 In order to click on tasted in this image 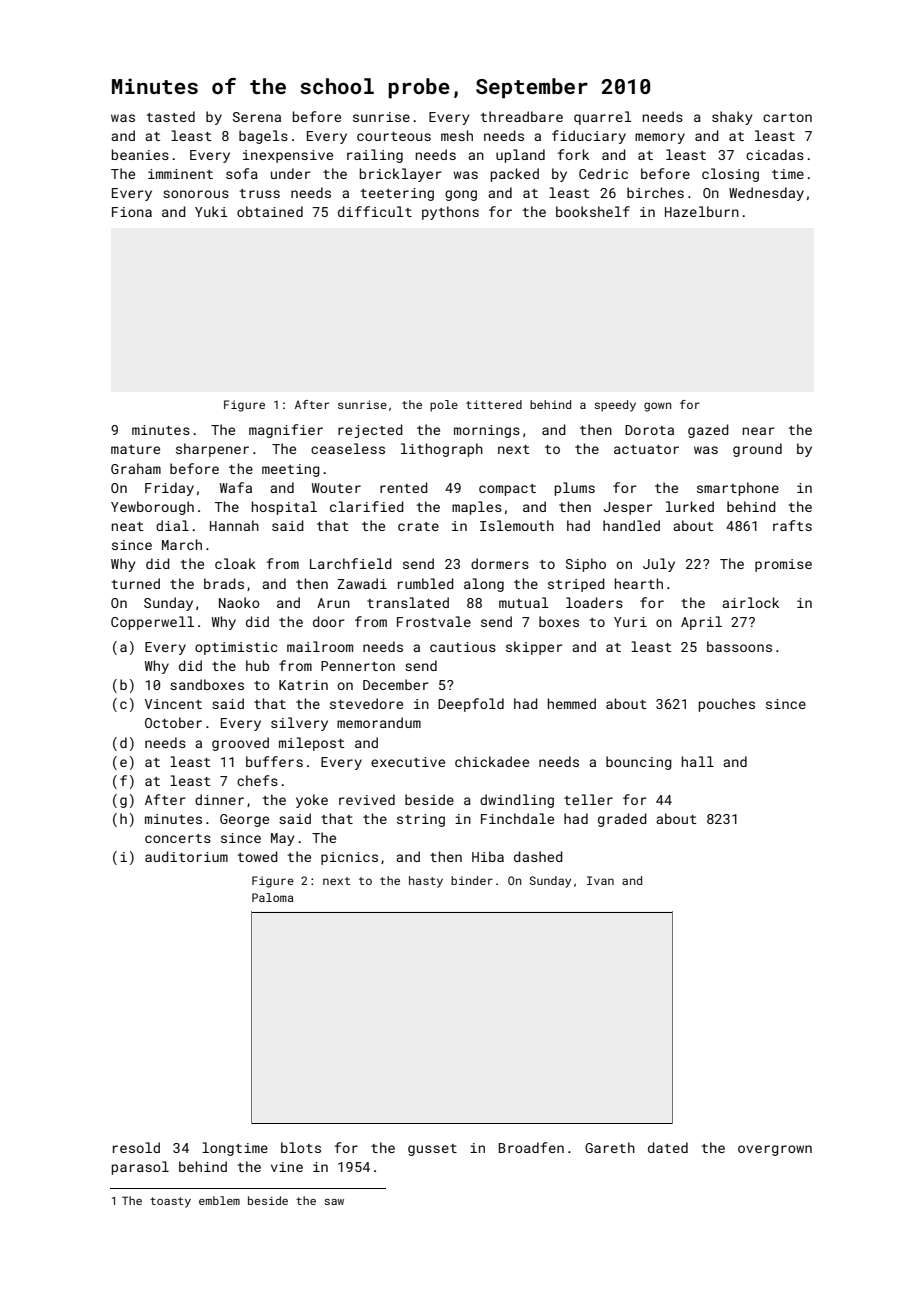, I will do `click(171, 116)`.
